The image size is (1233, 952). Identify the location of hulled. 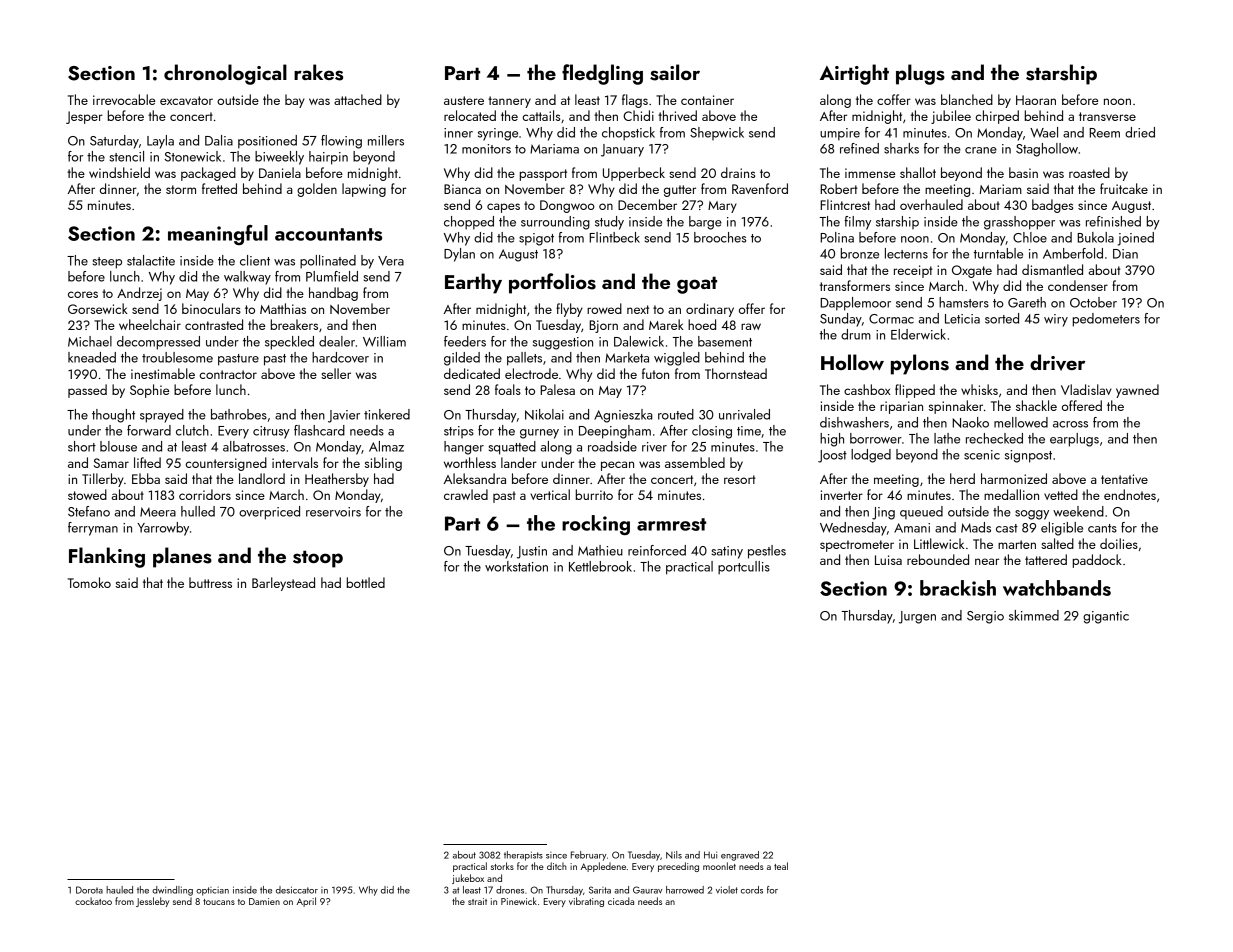
(198, 511).
